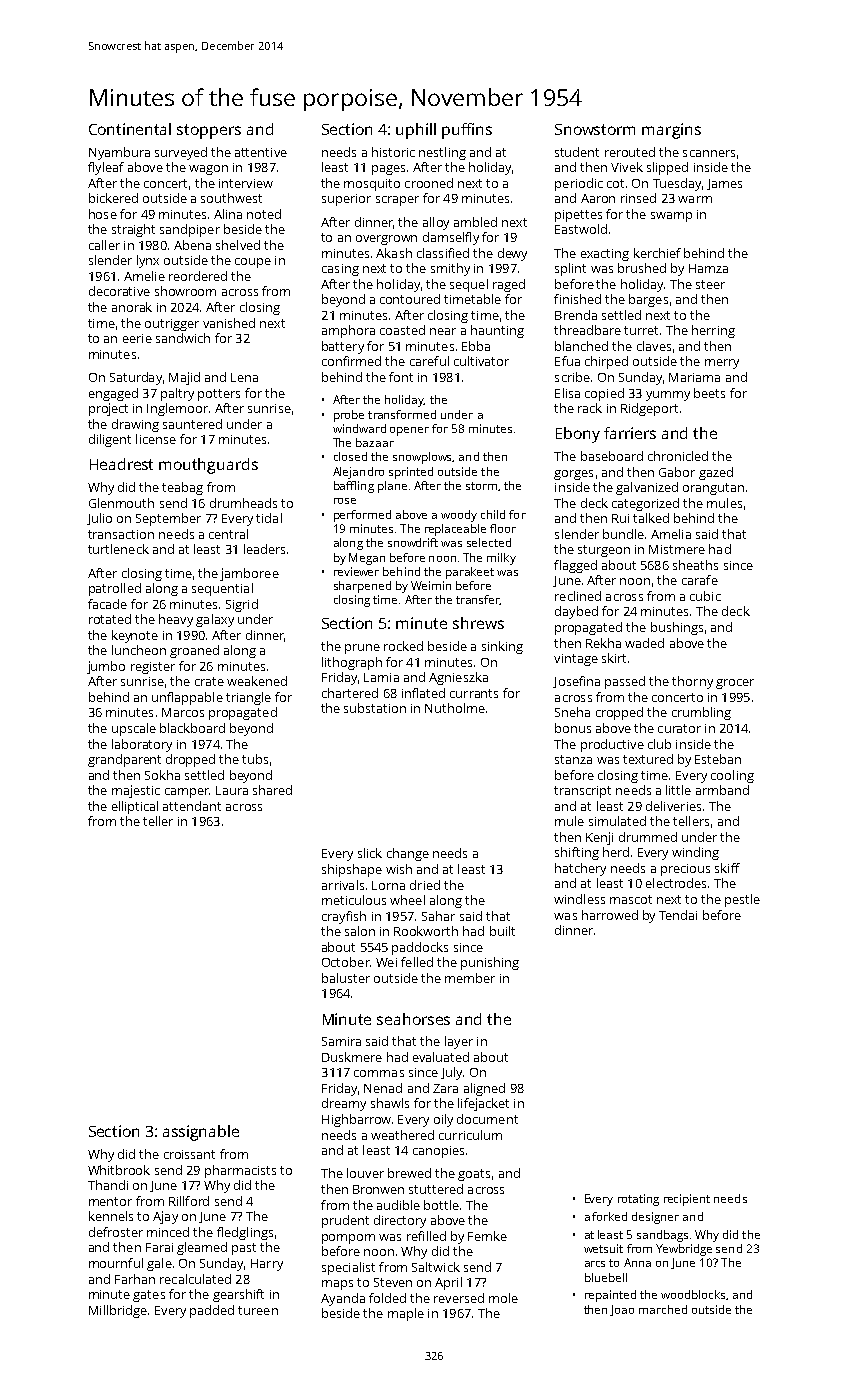  Describe the element at coordinates (627, 167) in the image. I see `Vivek` at that location.
